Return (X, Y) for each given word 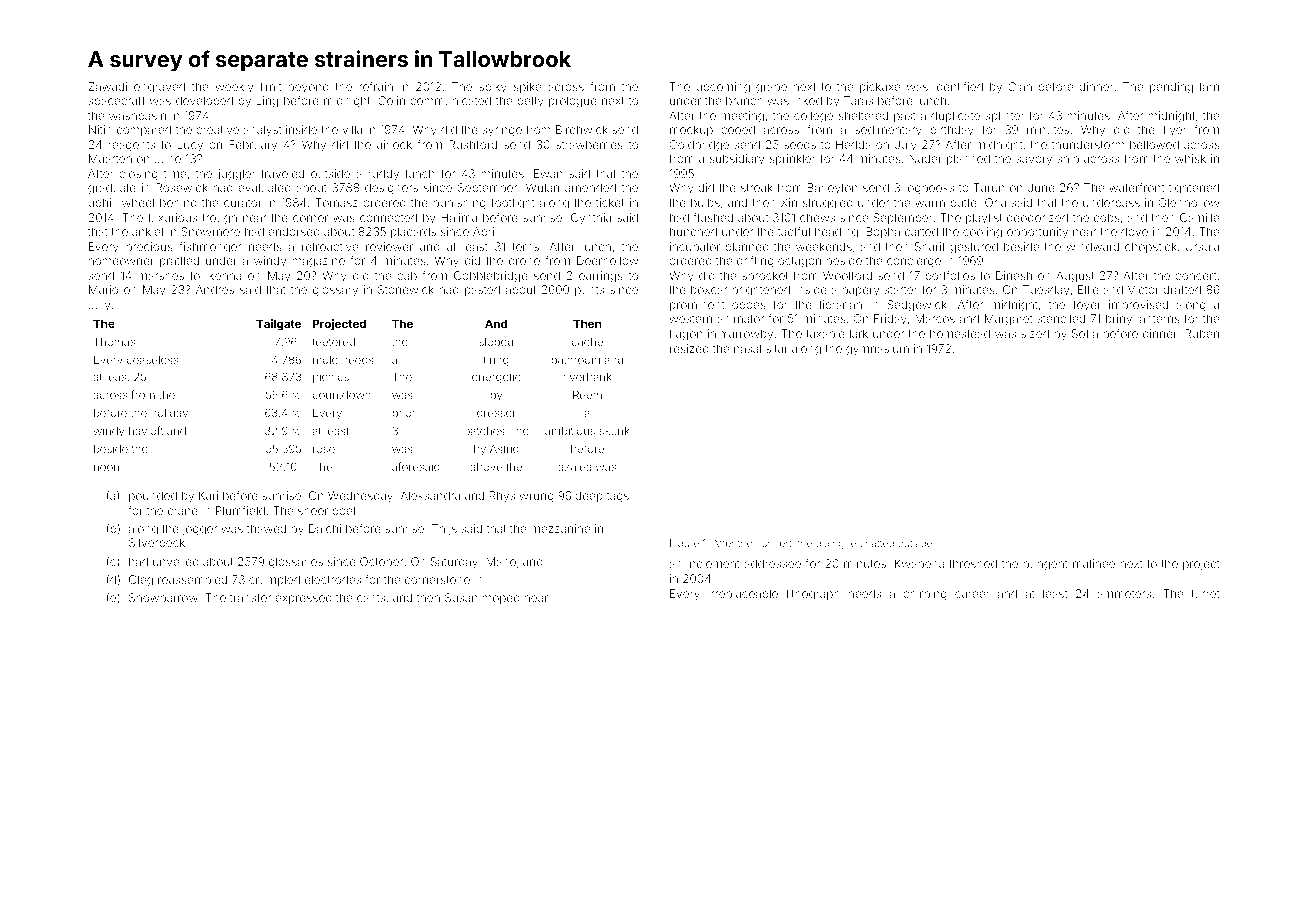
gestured (974, 248)
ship (1068, 159)
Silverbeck (157, 542)
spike (527, 87)
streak (757, 187)
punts (589, 291)
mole (325, 360)
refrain (376, 86)
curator (243, 203)
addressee (772, 563)
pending (1171, 88)
